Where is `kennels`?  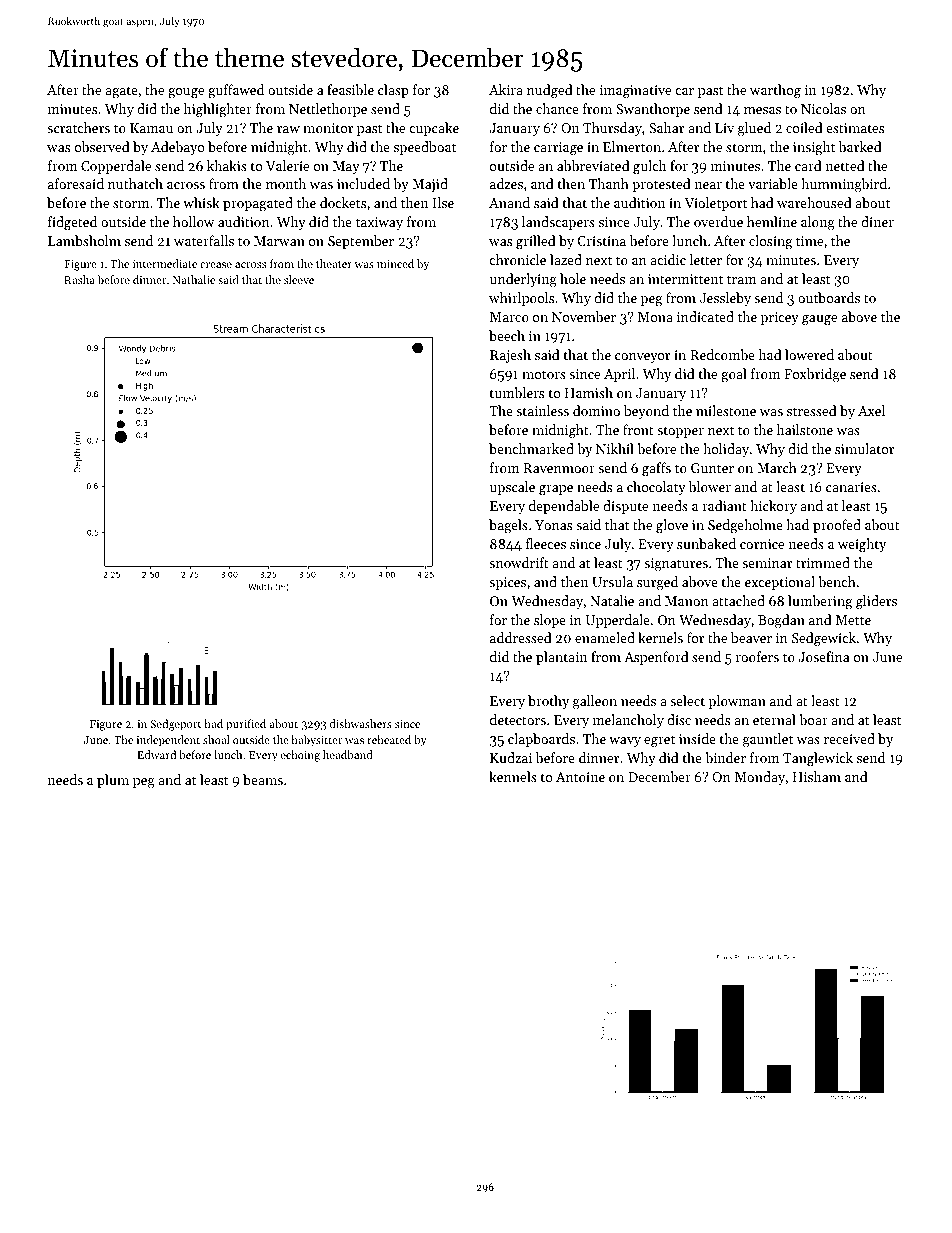
kennels is located at coordinates (513, 776).
